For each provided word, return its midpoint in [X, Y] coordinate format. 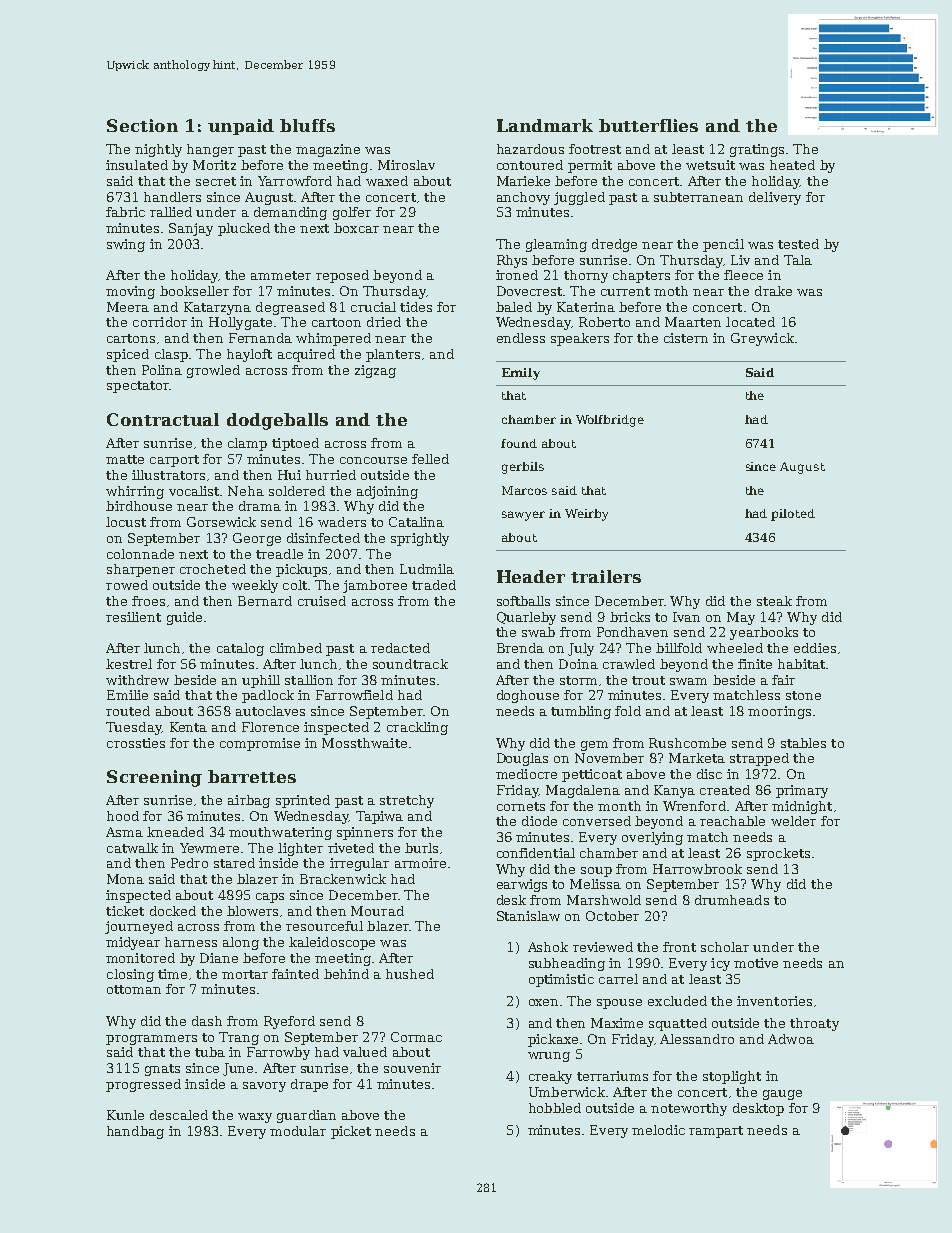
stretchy [407, 801]
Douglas [522, 759]
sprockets [778, 854]
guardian [306, 1116]
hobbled [555, 1108]
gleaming [556, 245]
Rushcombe [687, 743]
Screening [154, 778]
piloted [793, 515]
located [750, 322]
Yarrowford [295, 181]
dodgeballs [277, 421]
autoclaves [270, 711]
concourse [373, 460]
